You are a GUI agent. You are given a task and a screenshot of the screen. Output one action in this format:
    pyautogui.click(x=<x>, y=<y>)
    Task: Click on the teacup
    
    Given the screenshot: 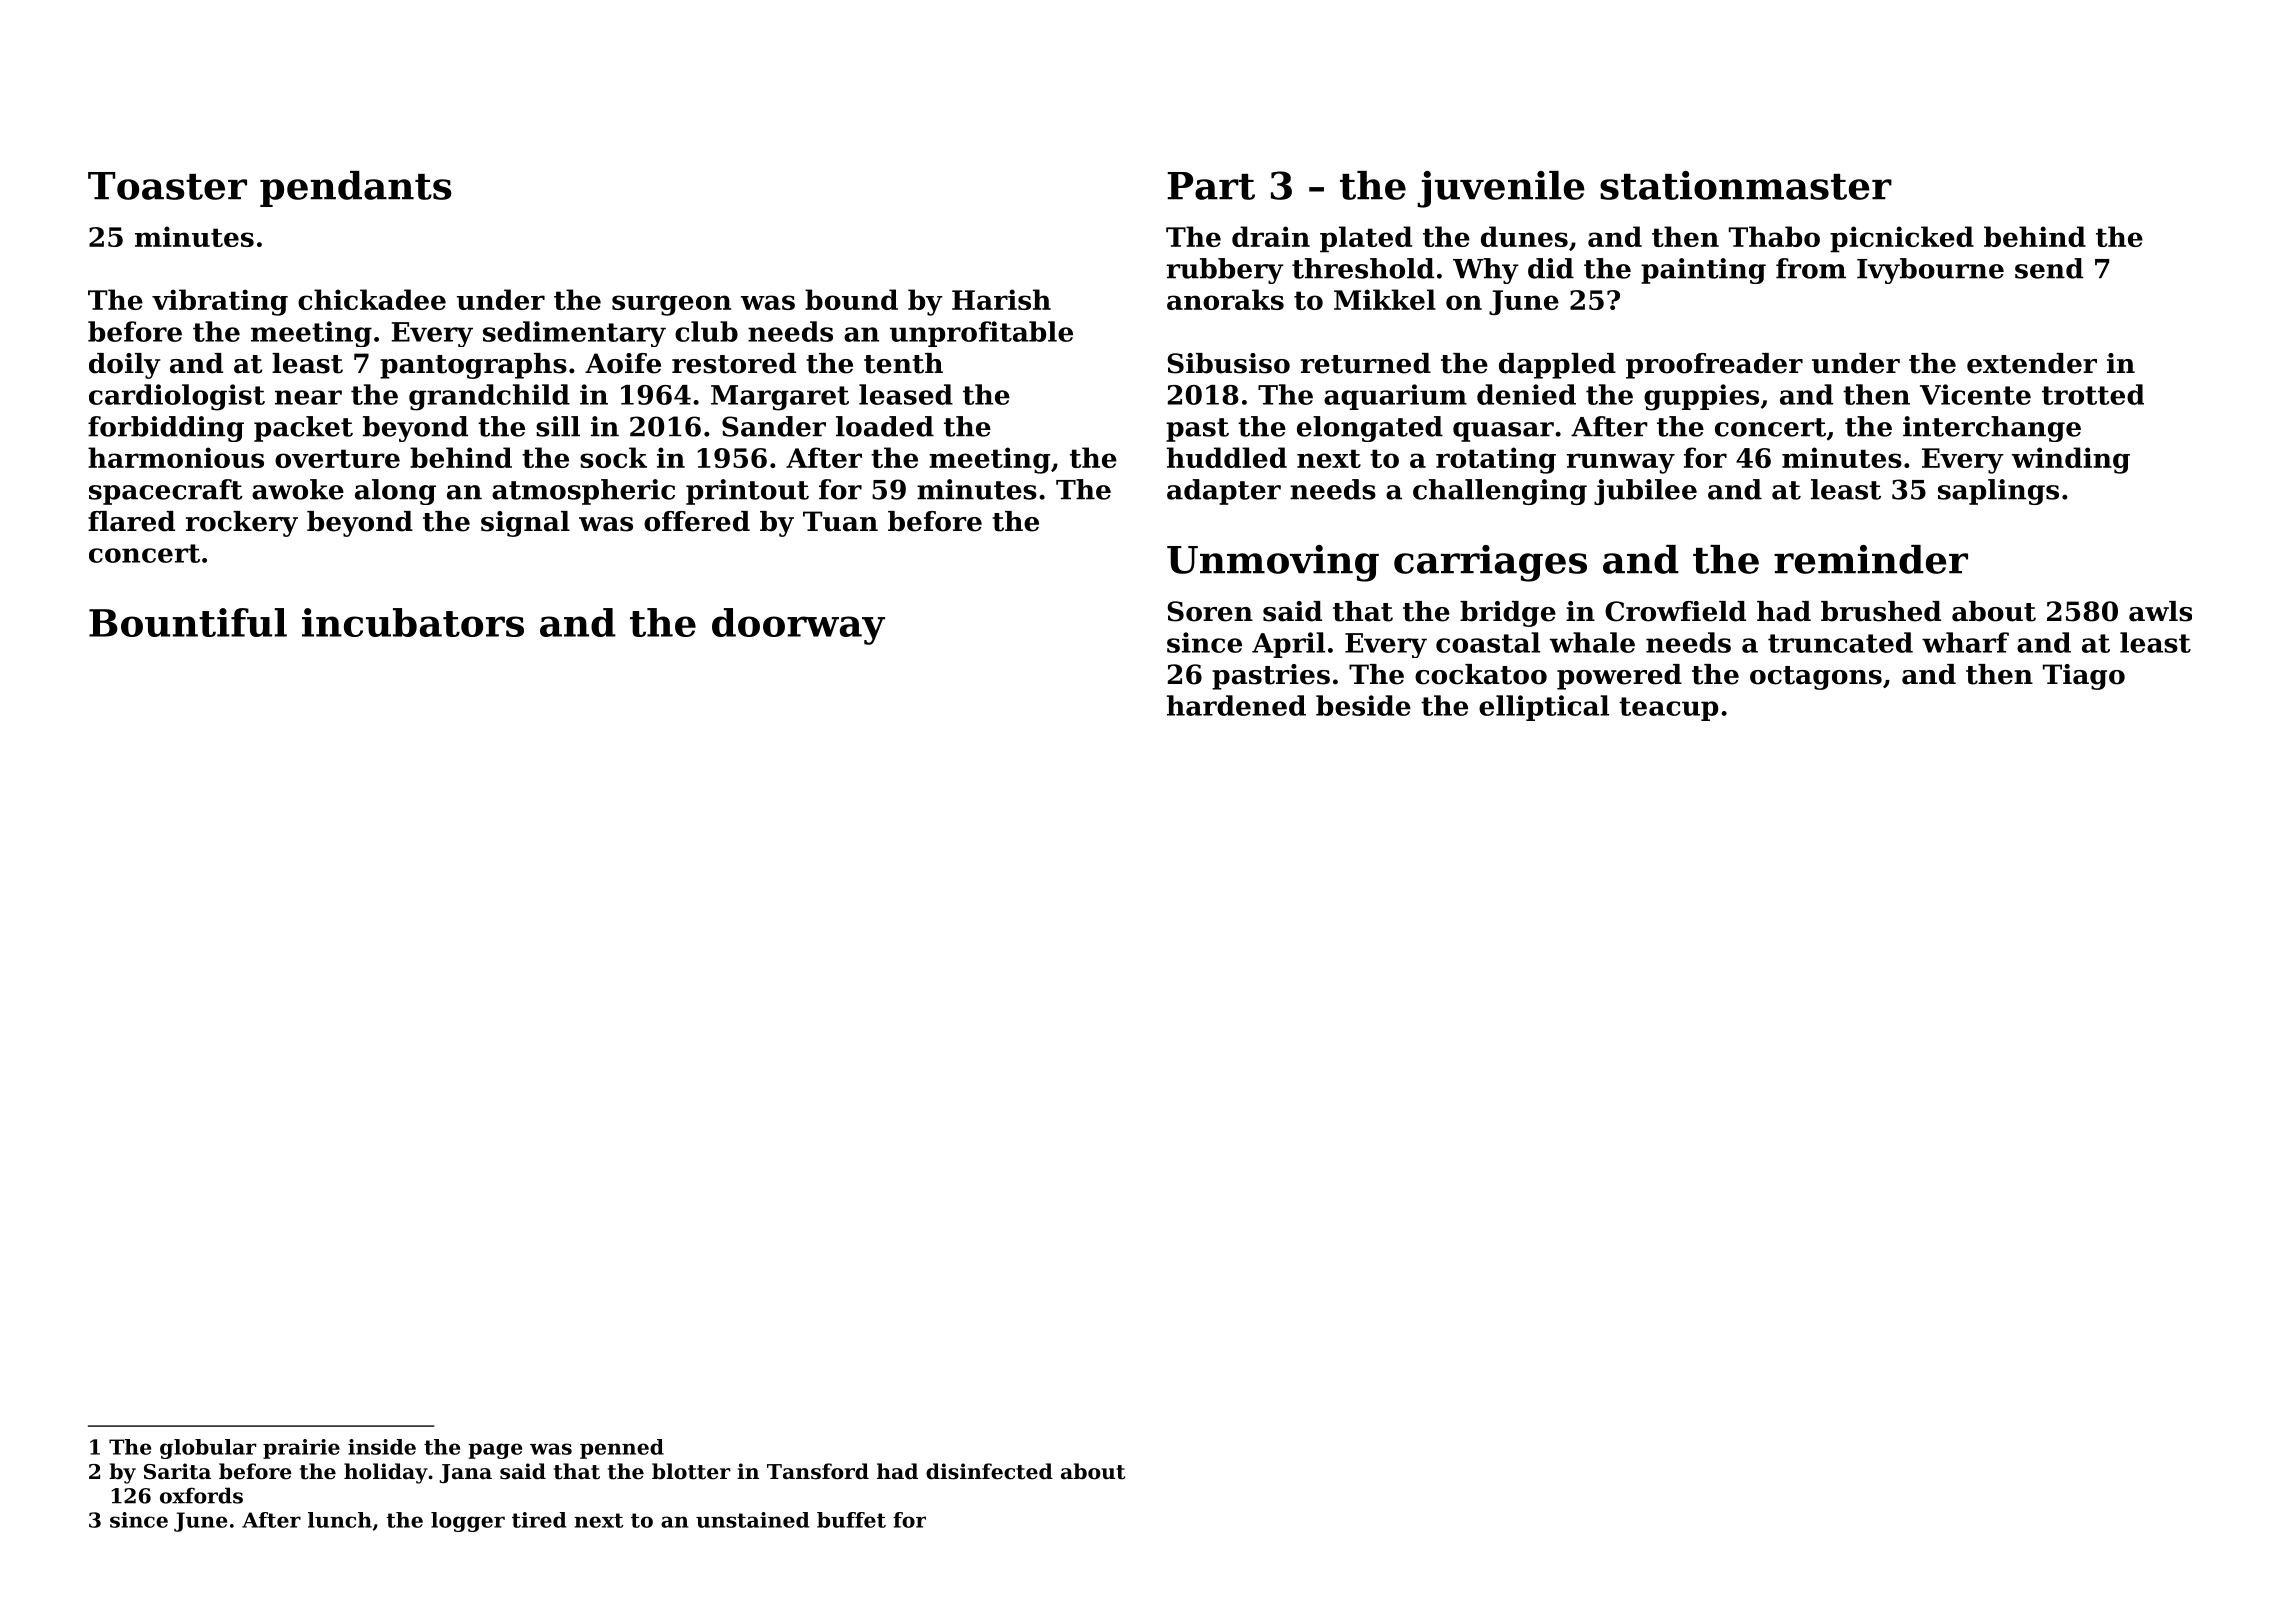 What is the action you would take?
    pyautogui.click(x=1668, y=709)
